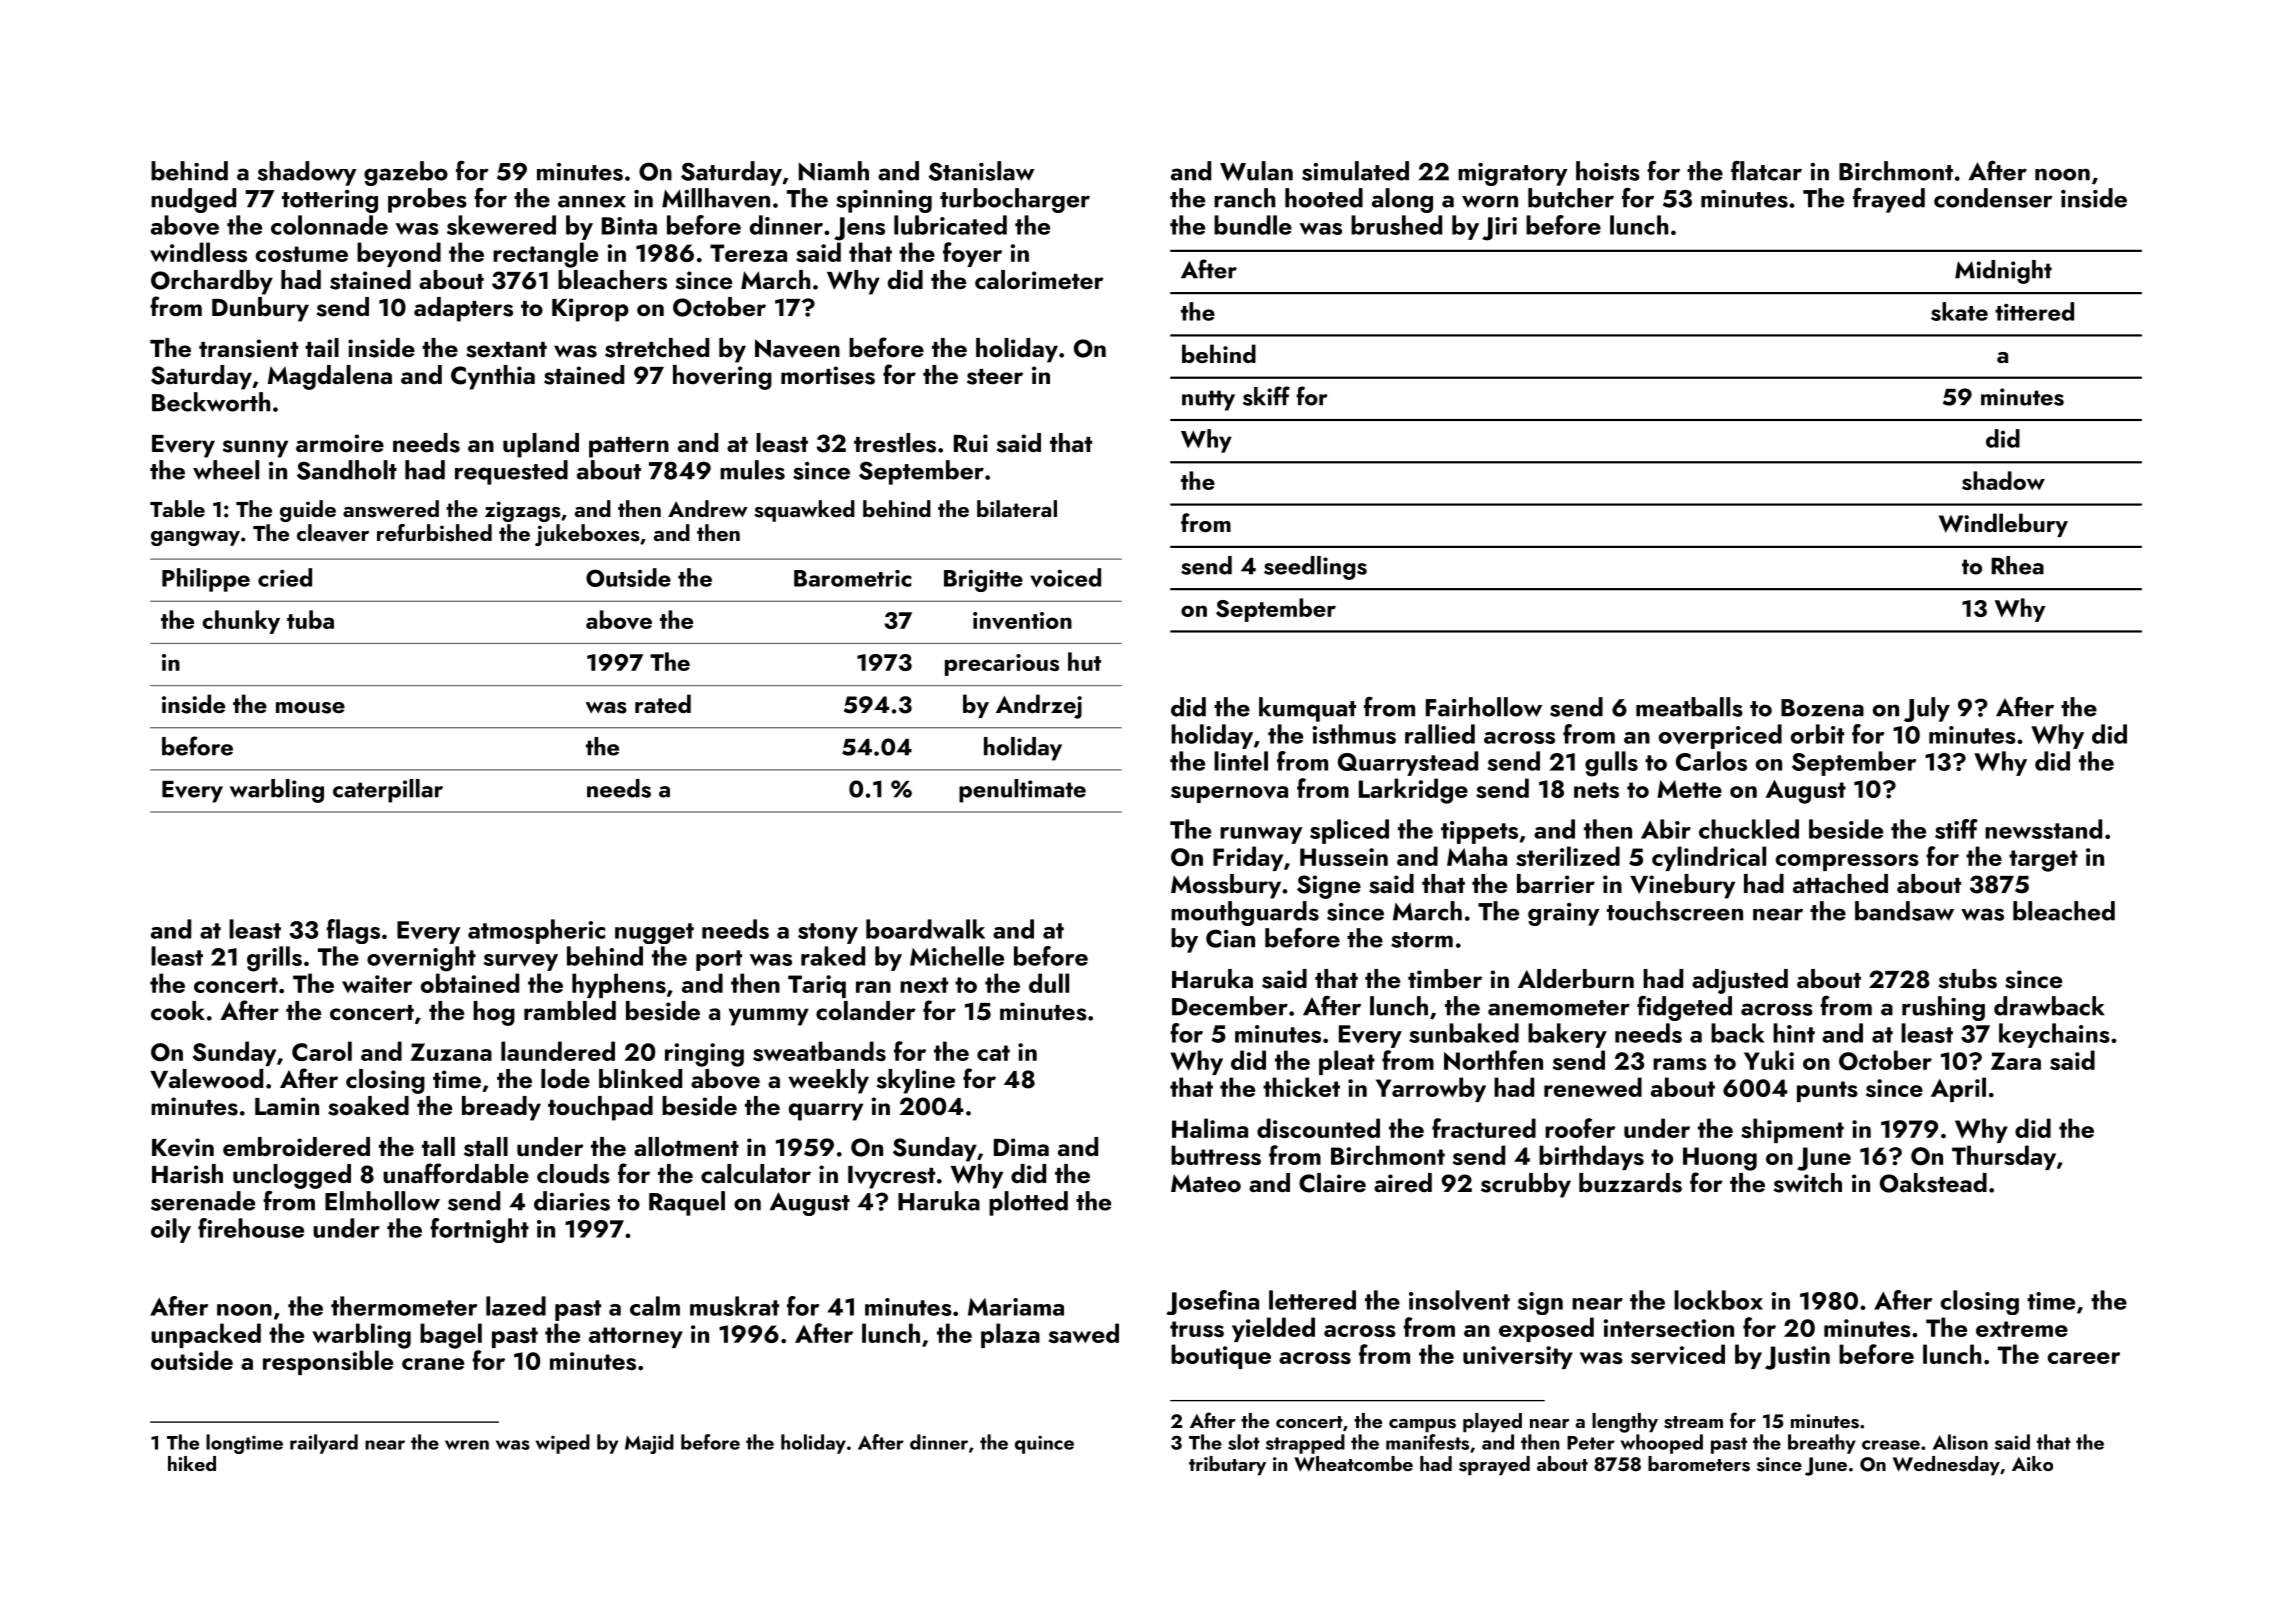 The width and height of the image is (2292, 1620). I want to click on tributary, so click(1227, 1466).
